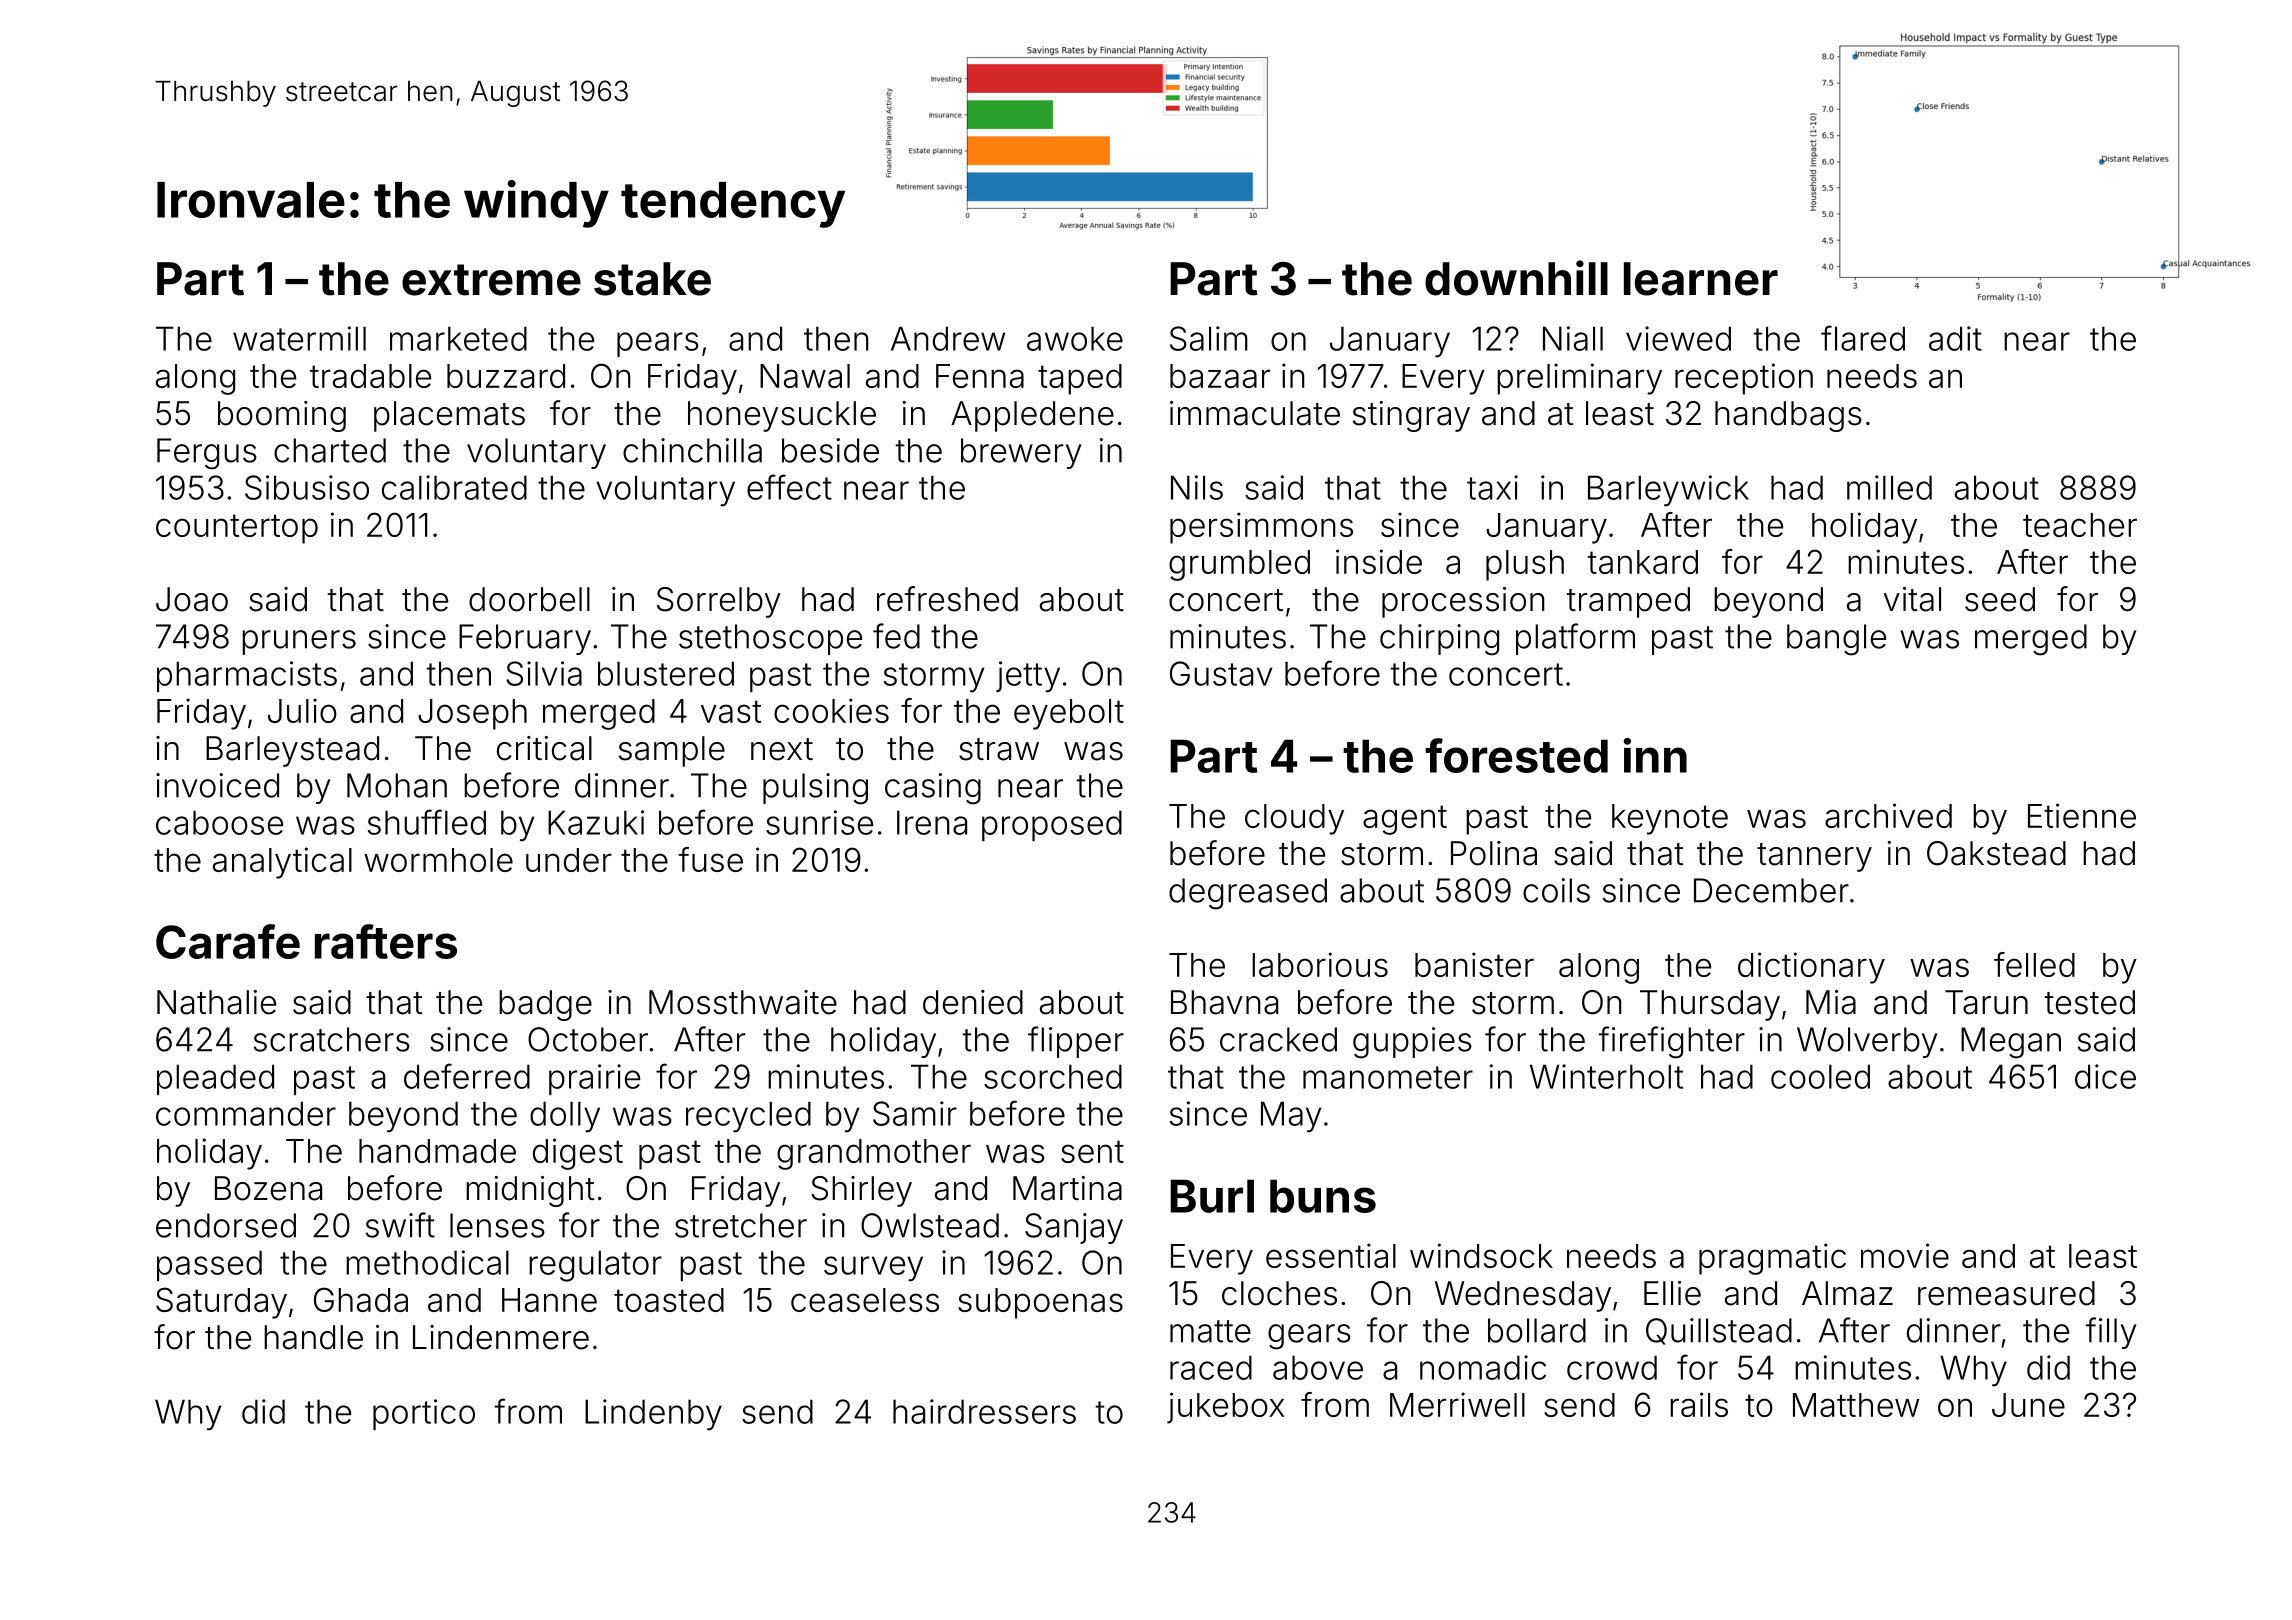 This image has width=2292, height=1620. What do you see at coordinates (1670, 819) in the image?
I see `keynote` at bounding box center [1670, 819].
